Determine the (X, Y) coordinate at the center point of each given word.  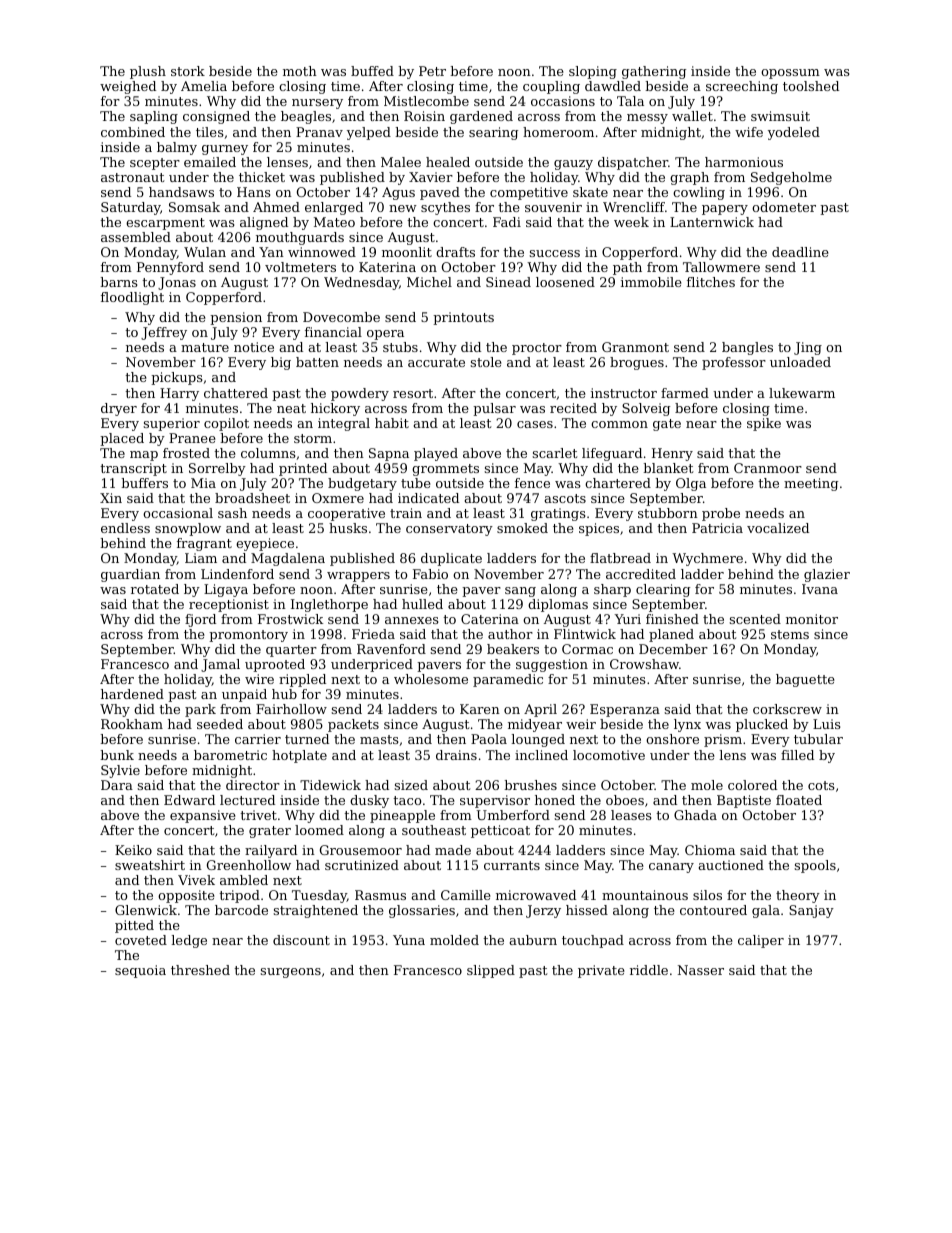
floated (799, 800)
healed (448, 162)
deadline (800, 252)
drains (456, 755)
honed (555, 800)
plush (148, 72)
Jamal (220, 665)
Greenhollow (249, 865)
